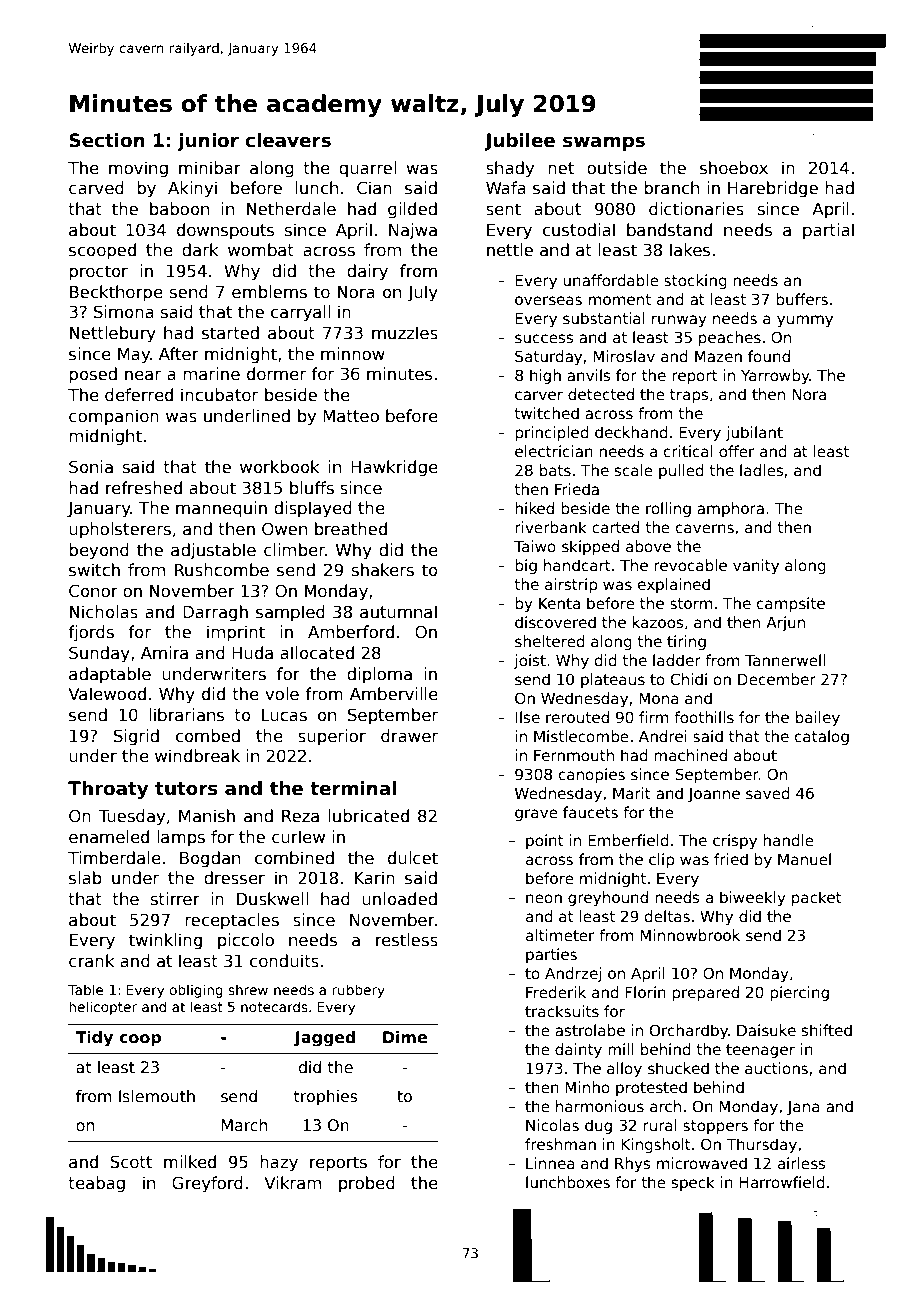  I want to click on teabag, so click(96, 1184).
